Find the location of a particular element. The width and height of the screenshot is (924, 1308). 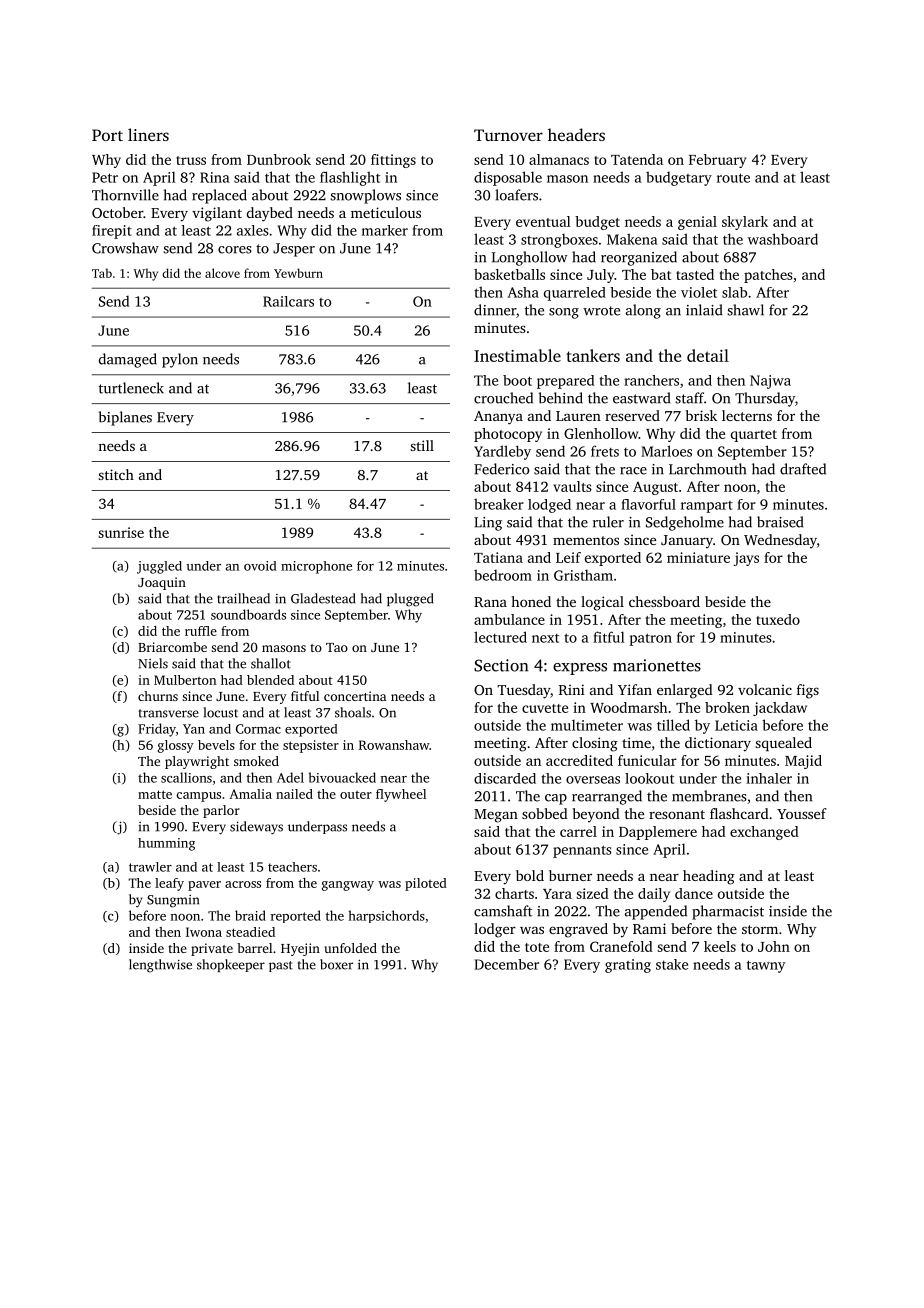

daily is located at coordinates (654, 895).
